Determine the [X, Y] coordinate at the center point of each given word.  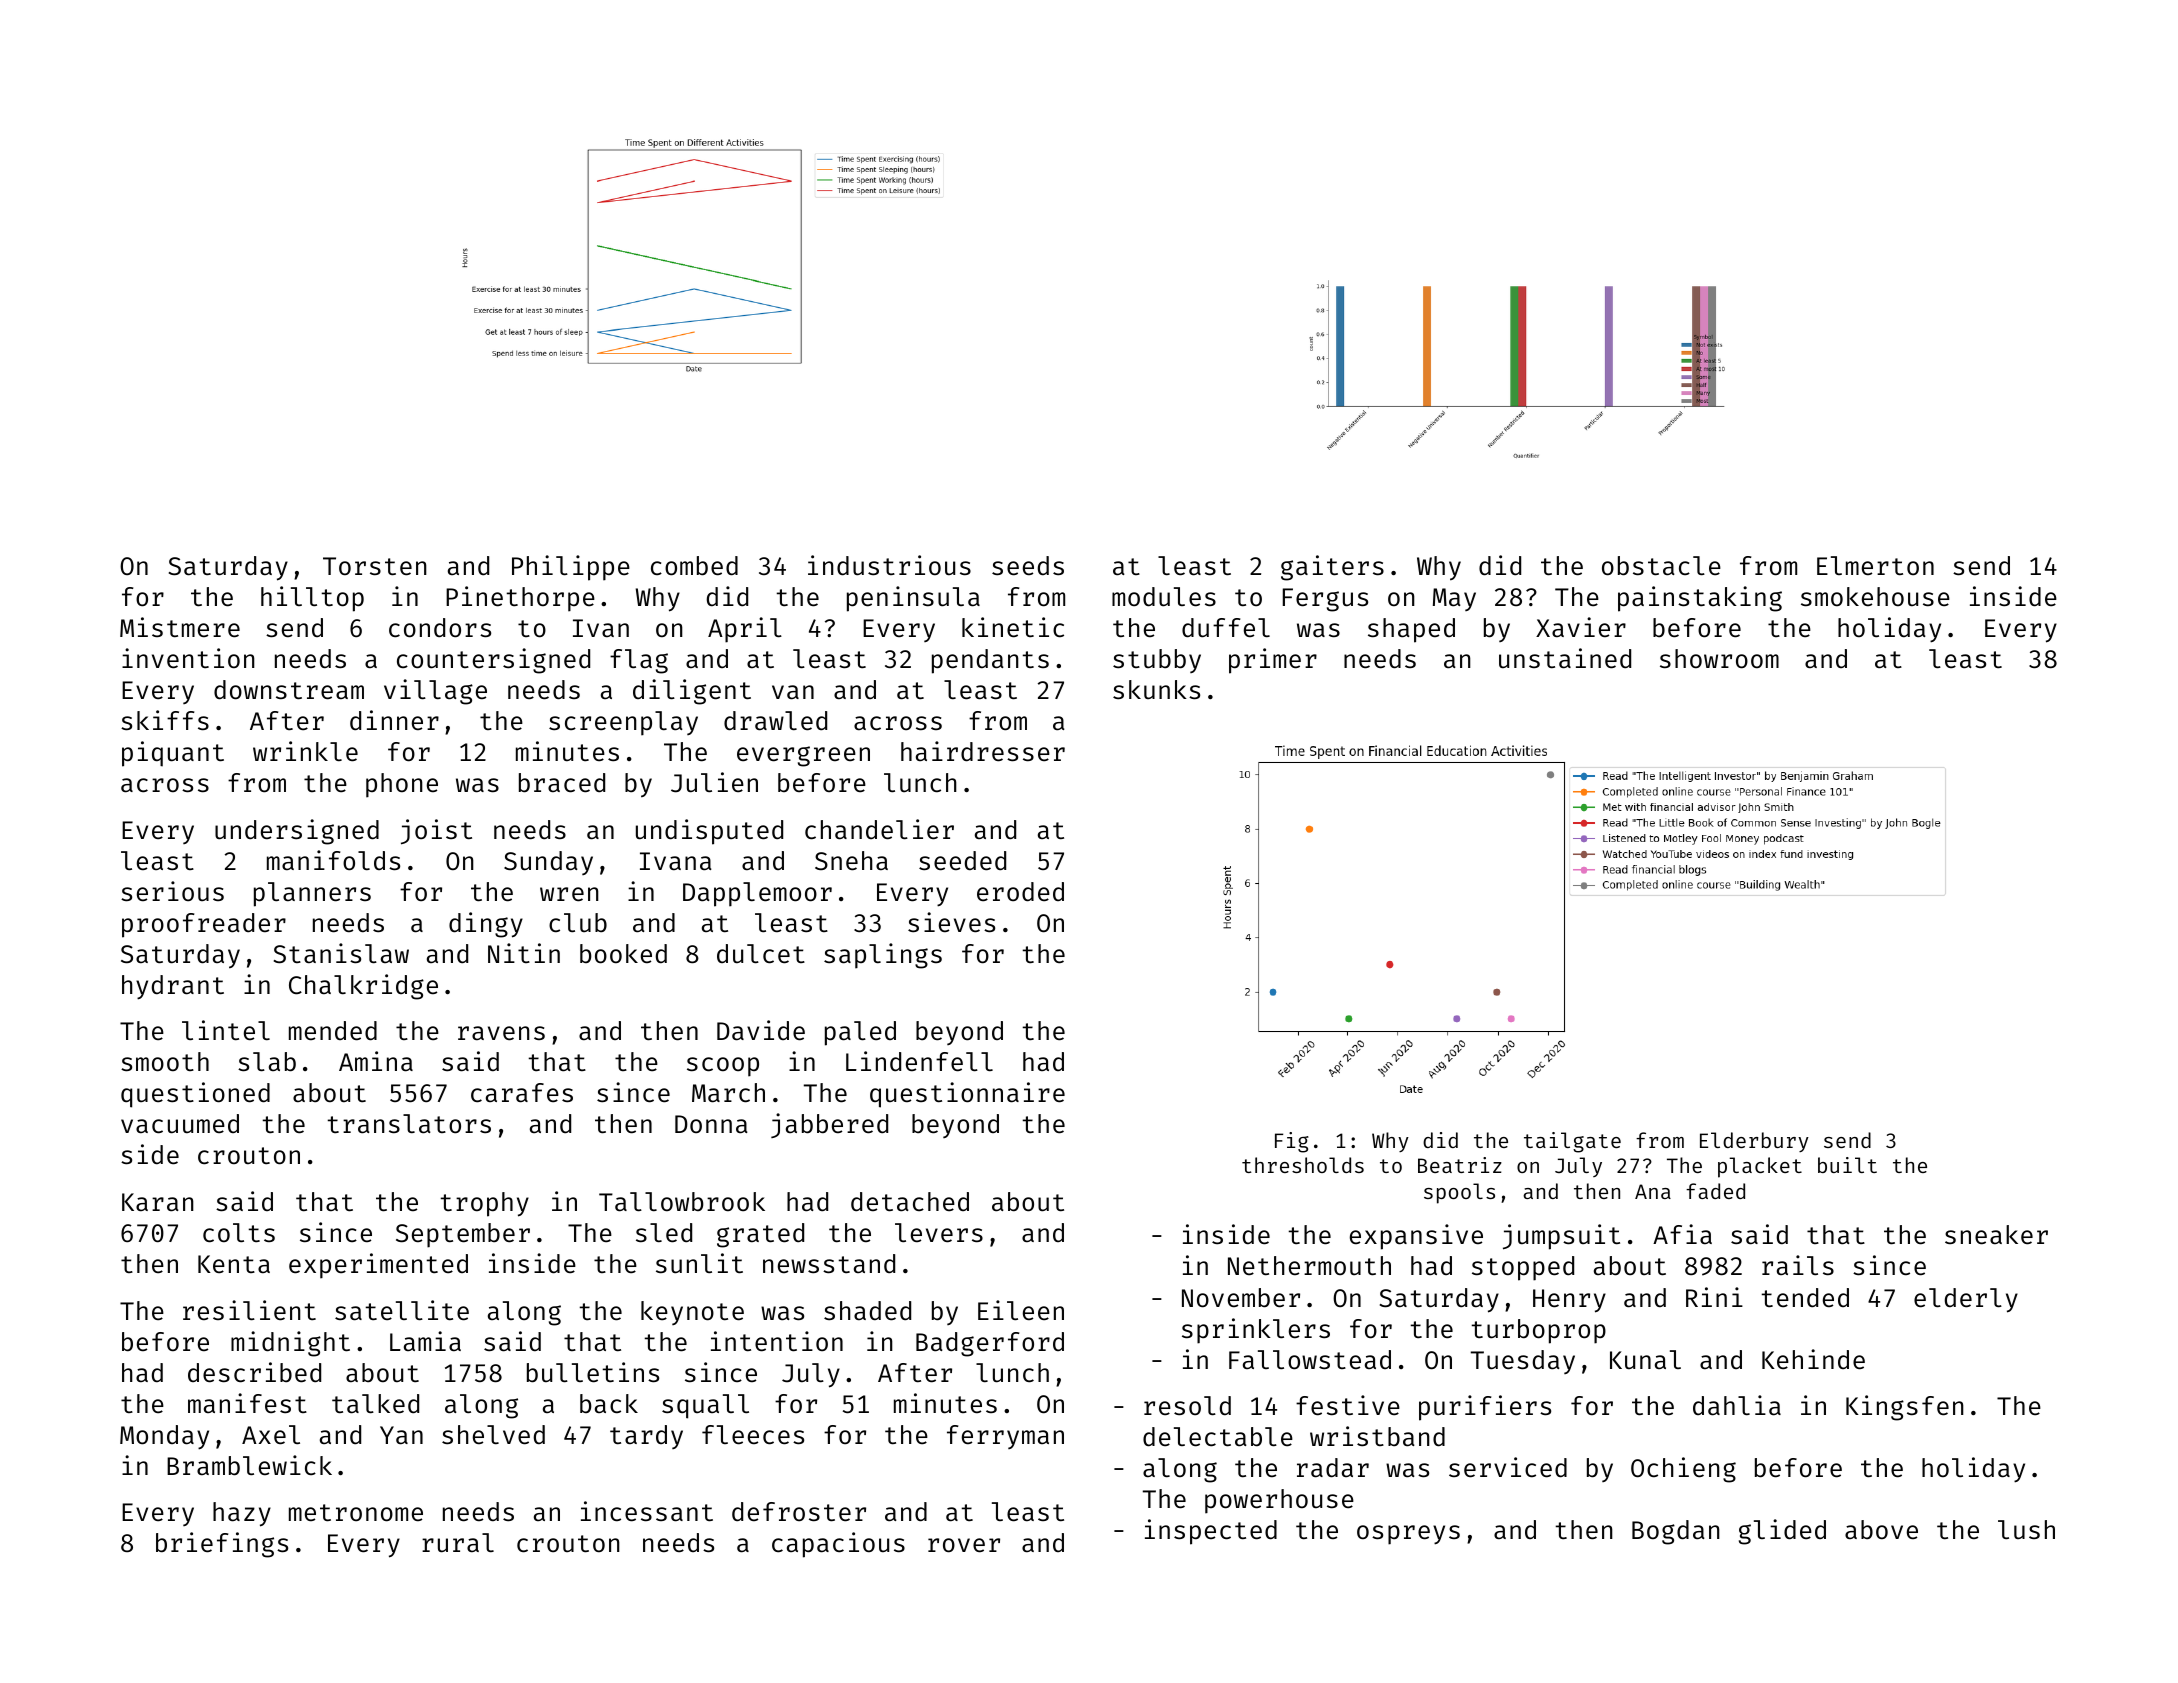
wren [569, 894]
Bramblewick [249, 1465]
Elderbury [1754, 1142]
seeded [962, 861]
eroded [1020, 892]
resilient [249, 1310]
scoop [723, 1067]
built [1847, 1165]
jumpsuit [1561, 1237]
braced [562, 783]
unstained [1565, 658]
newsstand [829, 1264]
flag [639, 661]
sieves [951, 922]
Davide [761, 1030]
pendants [990, 661]
